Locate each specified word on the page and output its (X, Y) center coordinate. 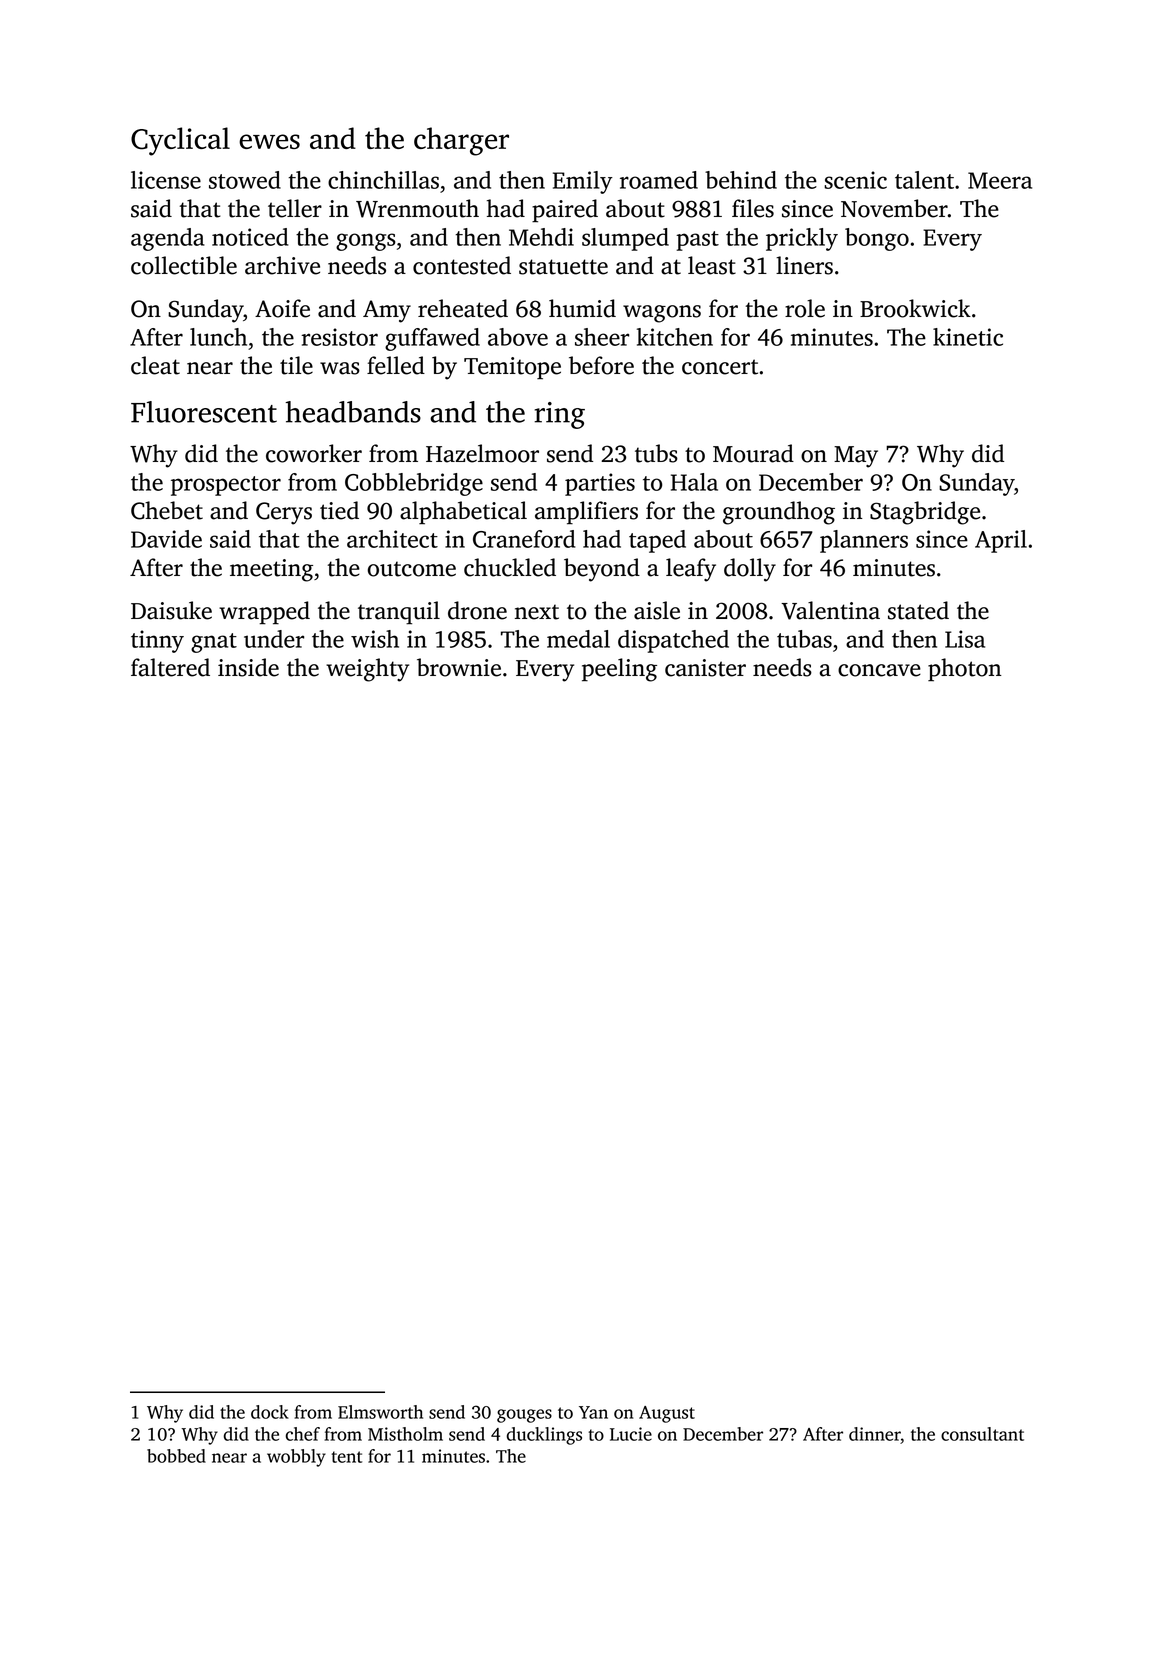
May (856, 457)
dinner (875, 1434)
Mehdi (541, 237)
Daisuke (171, 610)
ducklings (544, 1436)
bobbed (176, 1456)
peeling (619, 670)
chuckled (510, 567)
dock (270, 1412)
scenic (856, 180)
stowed (245, 180)
